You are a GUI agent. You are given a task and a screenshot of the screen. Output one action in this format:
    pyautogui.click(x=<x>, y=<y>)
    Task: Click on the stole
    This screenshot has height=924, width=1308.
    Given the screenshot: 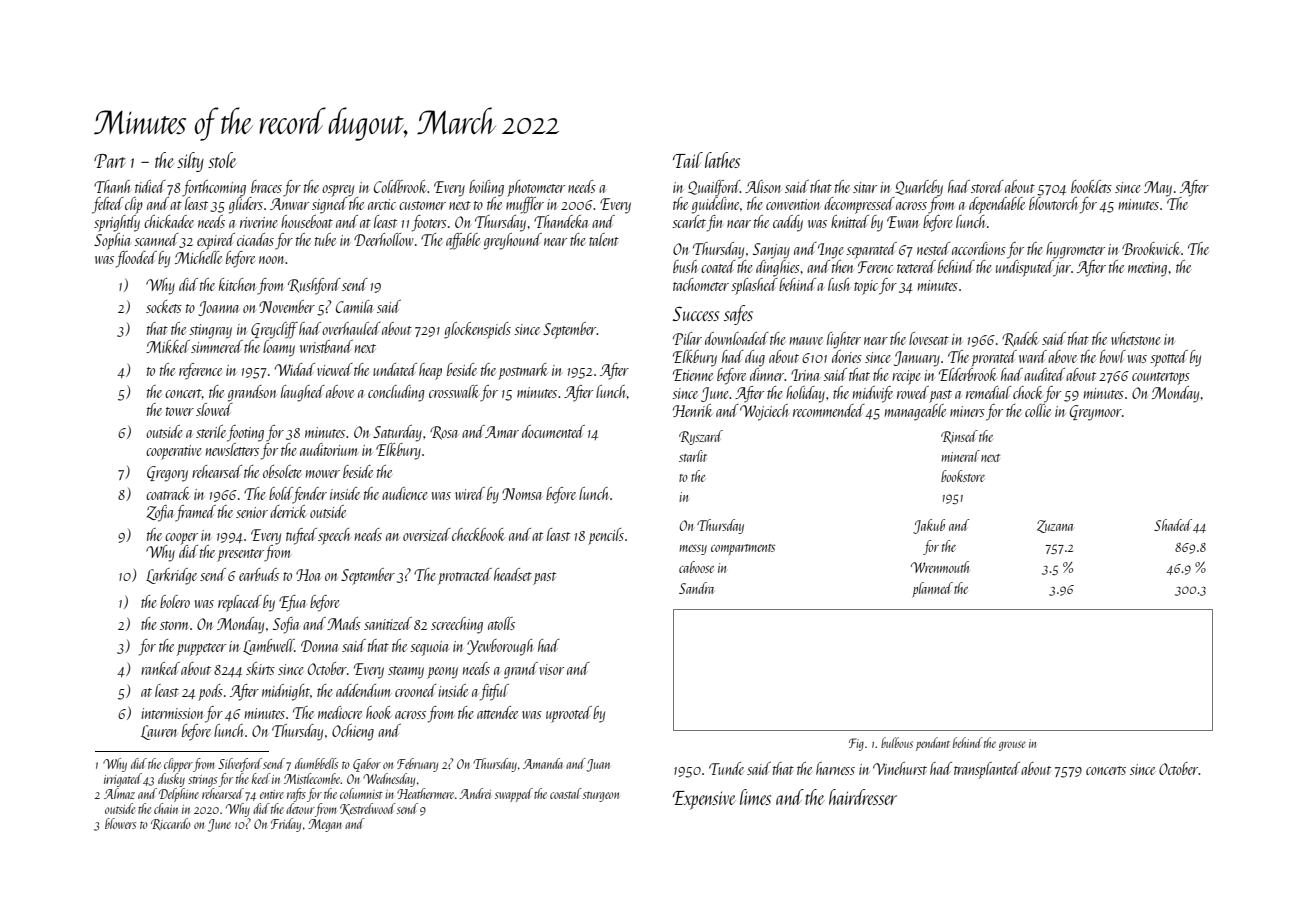 What is the action you would take?
    pyautogui.click(x=222, y=160)
